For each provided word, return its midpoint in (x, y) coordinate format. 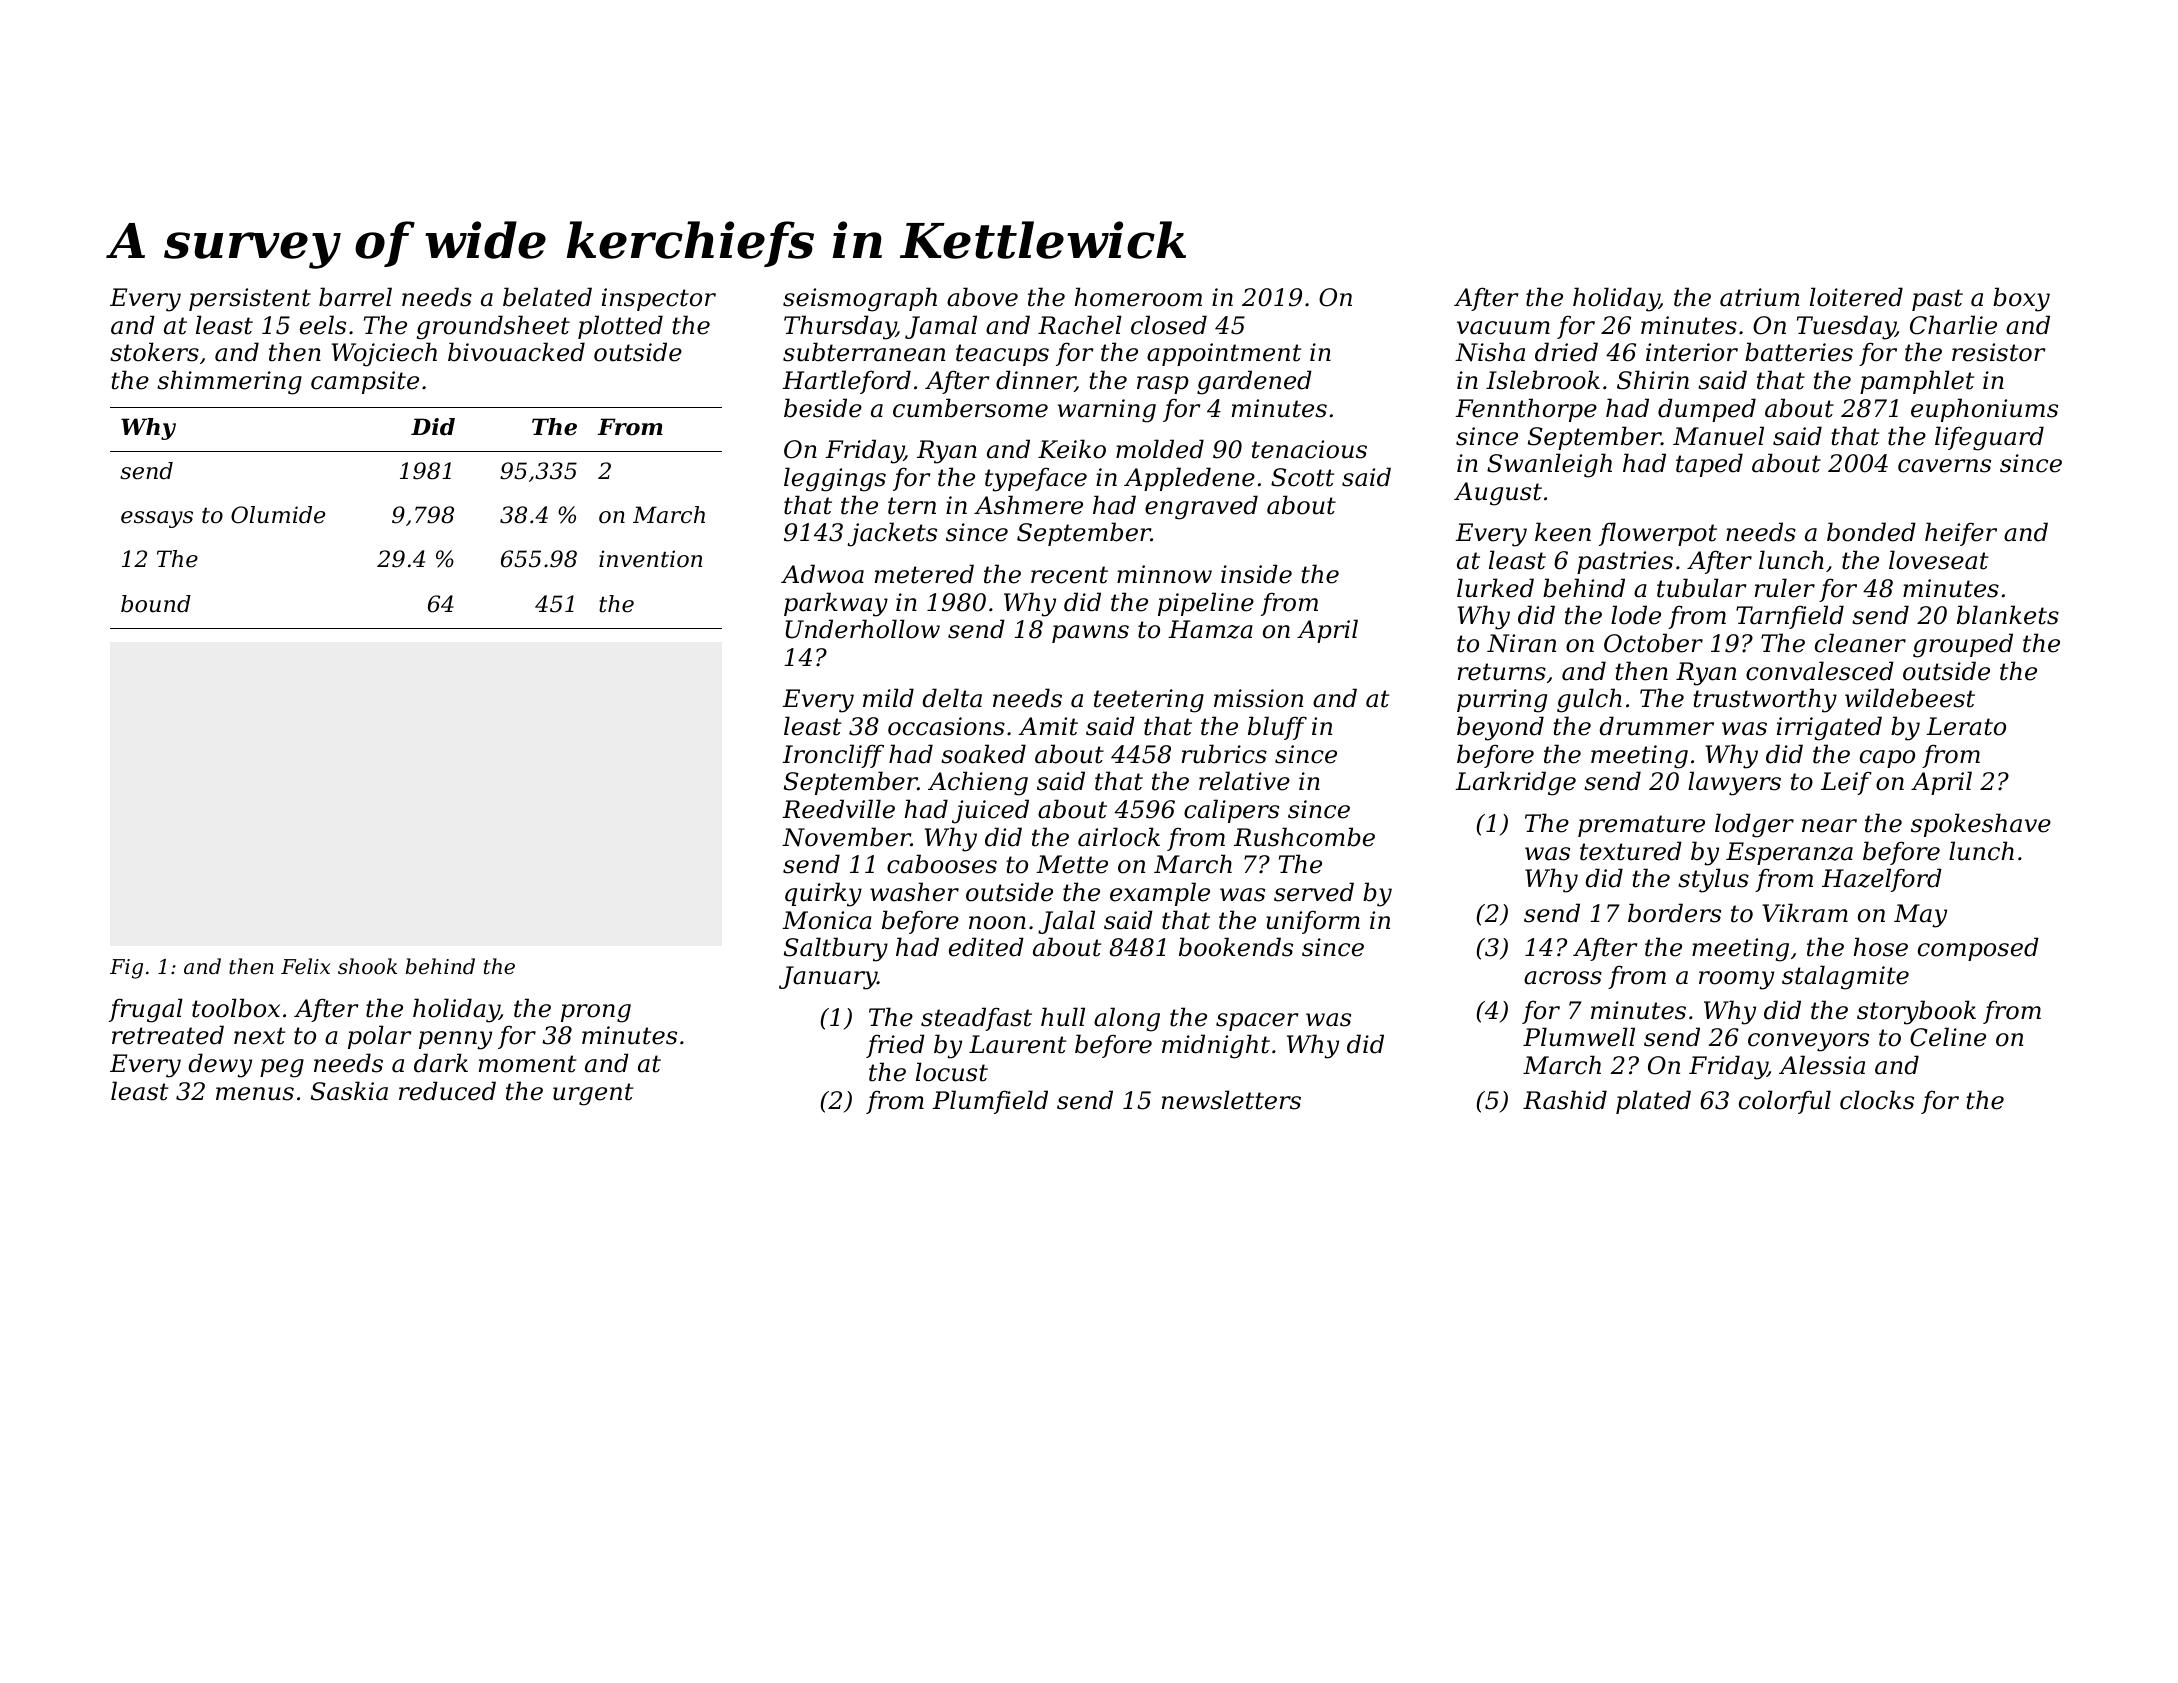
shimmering (229, 382)
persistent (250, 299)
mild (888, 698)
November (846, 837)
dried (1566, 352)
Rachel (1080, 325)
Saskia (349, 1091)
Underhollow (863, 629)
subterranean (864, 352)
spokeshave (1981, 825)
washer (914, 892)
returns (1502, 672)
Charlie (1953, 325)
